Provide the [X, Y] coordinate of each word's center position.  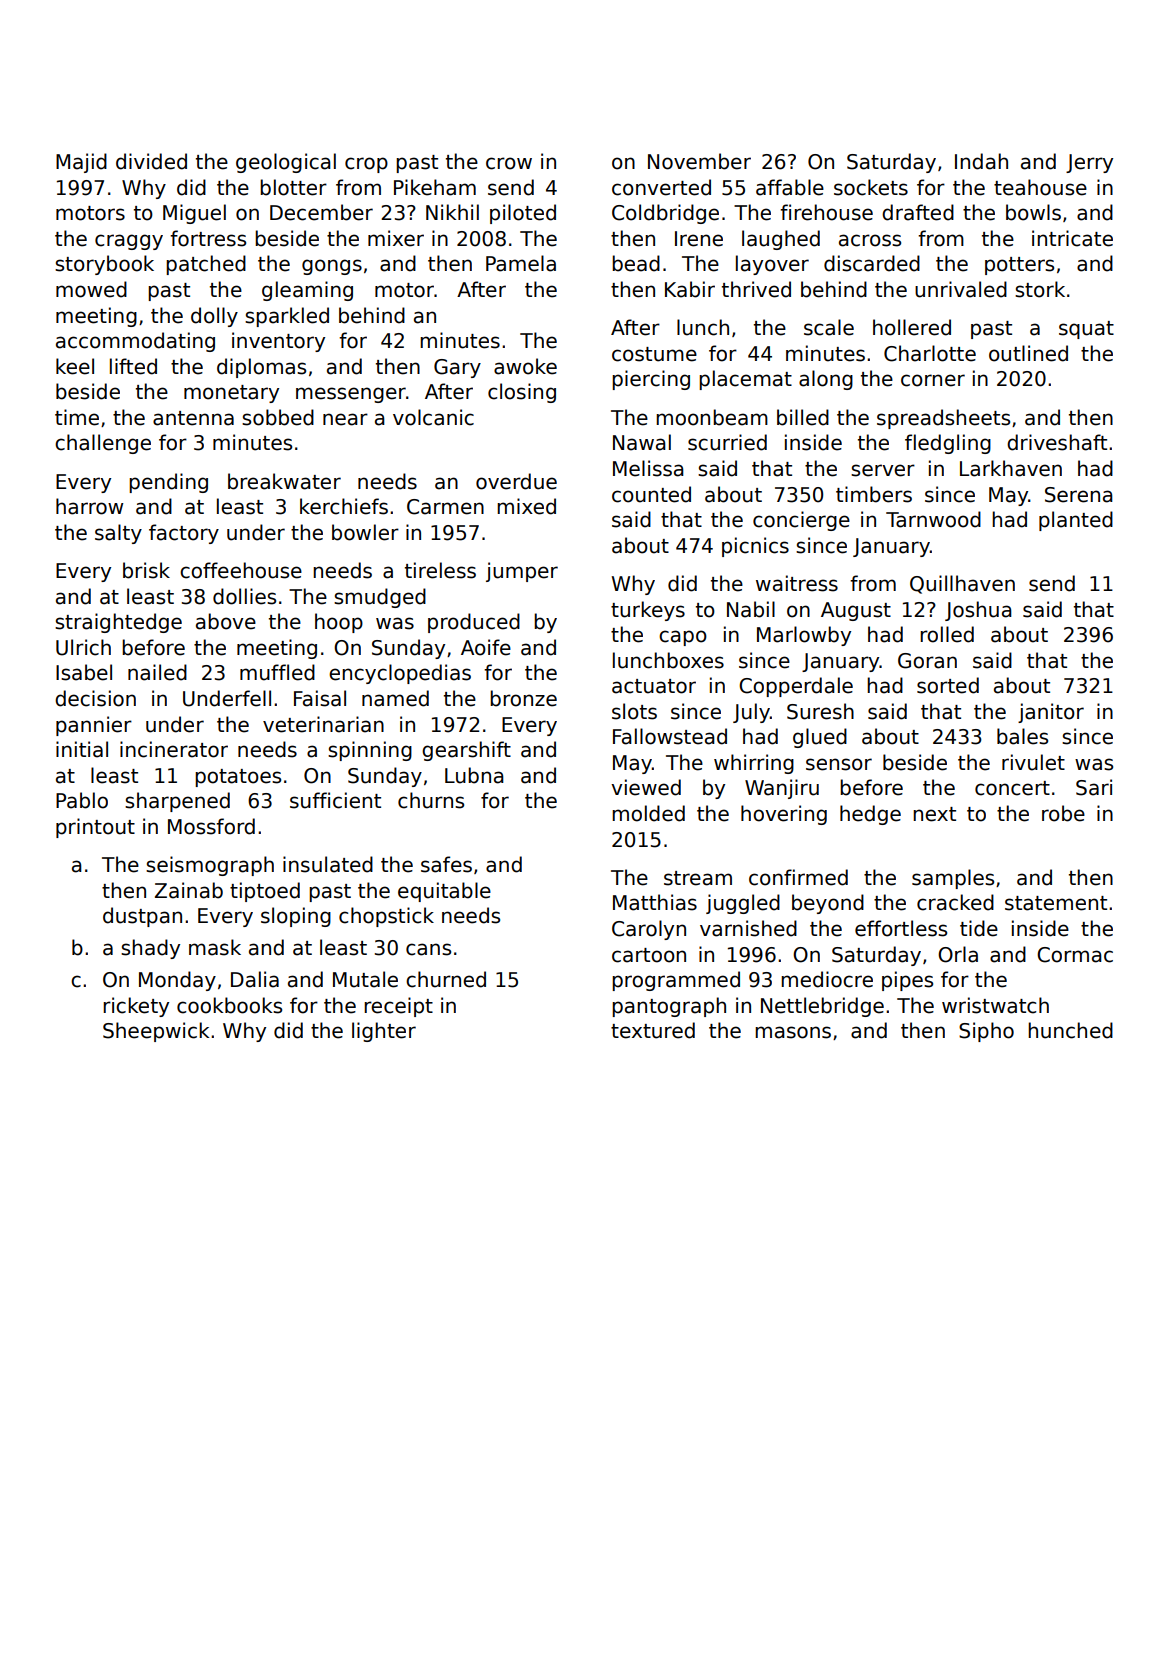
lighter [384, 1032]
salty [118, 534]
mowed [91, 289]
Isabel [84, 672]
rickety [136, 1007]
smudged [380, 598]
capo [683, 638]
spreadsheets [943, 419]
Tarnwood [933, 519]
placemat [745, 380]
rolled [947, 634]
